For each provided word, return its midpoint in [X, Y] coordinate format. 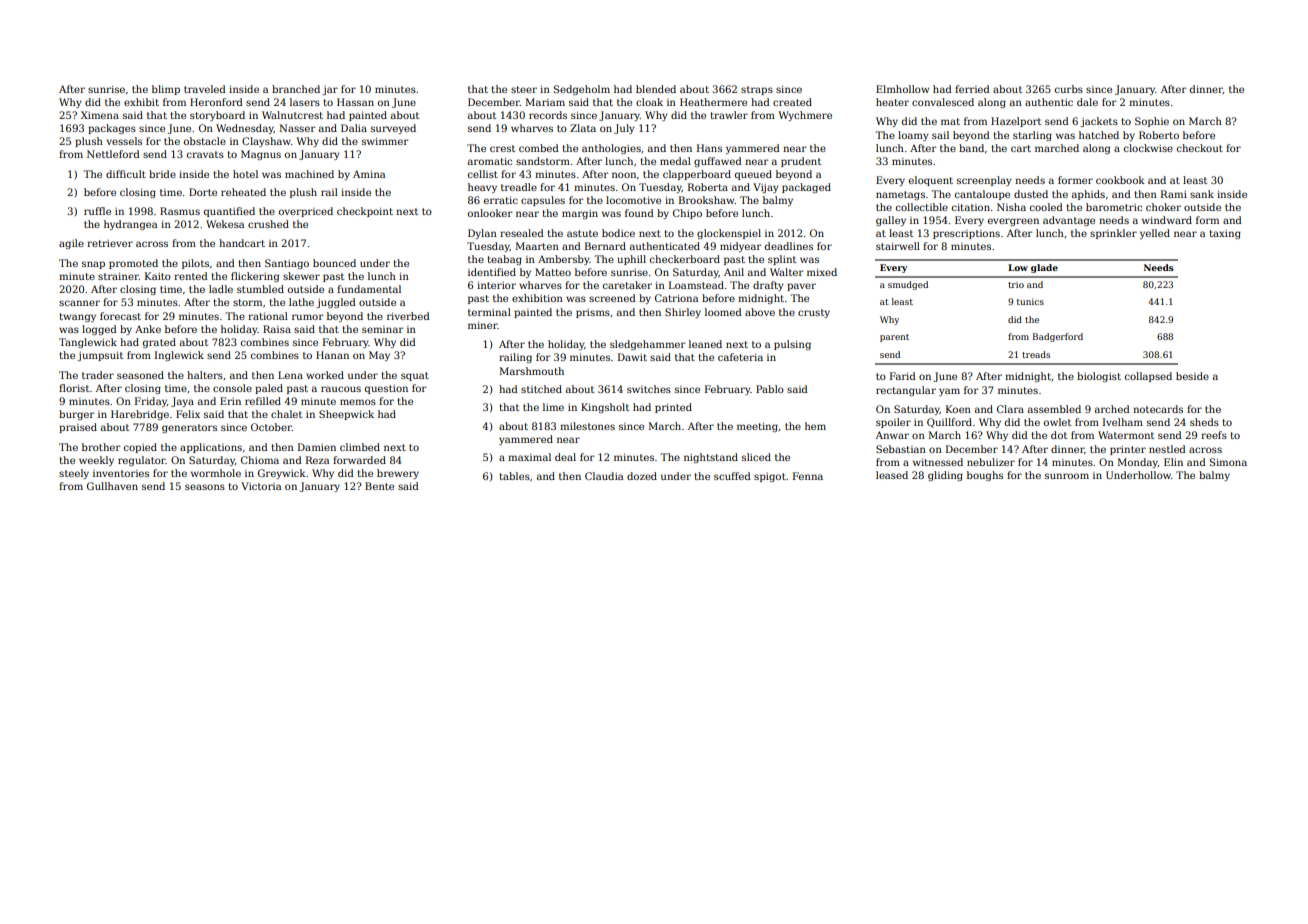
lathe [301, 302]
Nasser [297, 128]
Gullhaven [112, 486]
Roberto [1159, 135]
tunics [1030, 301]
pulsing [792, 345]
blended [656, 89]
